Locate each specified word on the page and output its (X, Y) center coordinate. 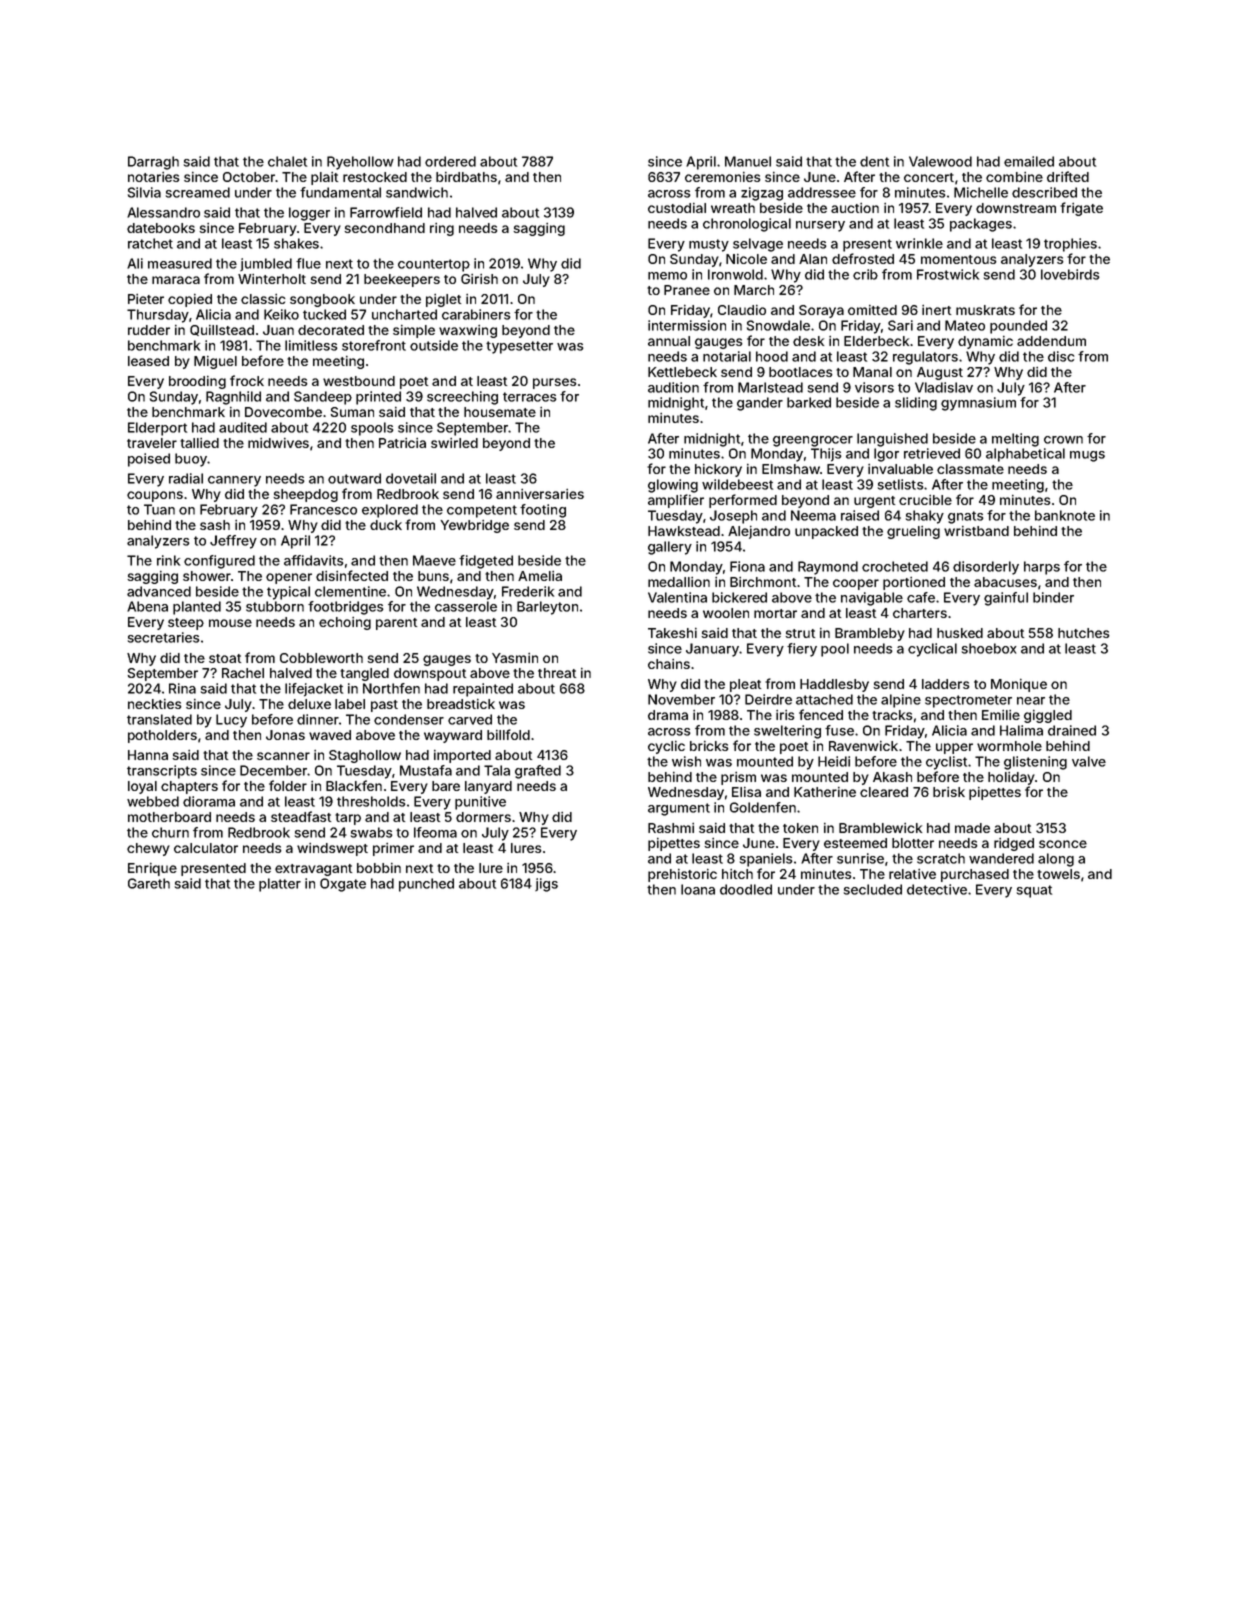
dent (874, 161)
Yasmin (515, 658)
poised (149, 460)
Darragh (153, 163)
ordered (450, 161)
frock (247, 380)
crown (1063, 440)
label (350, 704)
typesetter (519, 347)
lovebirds (1070, 274)
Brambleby (870, 634)
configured (219, 562)
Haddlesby (834, 685)
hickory (718, 470)
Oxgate (343, 885)
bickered (739, 597)
